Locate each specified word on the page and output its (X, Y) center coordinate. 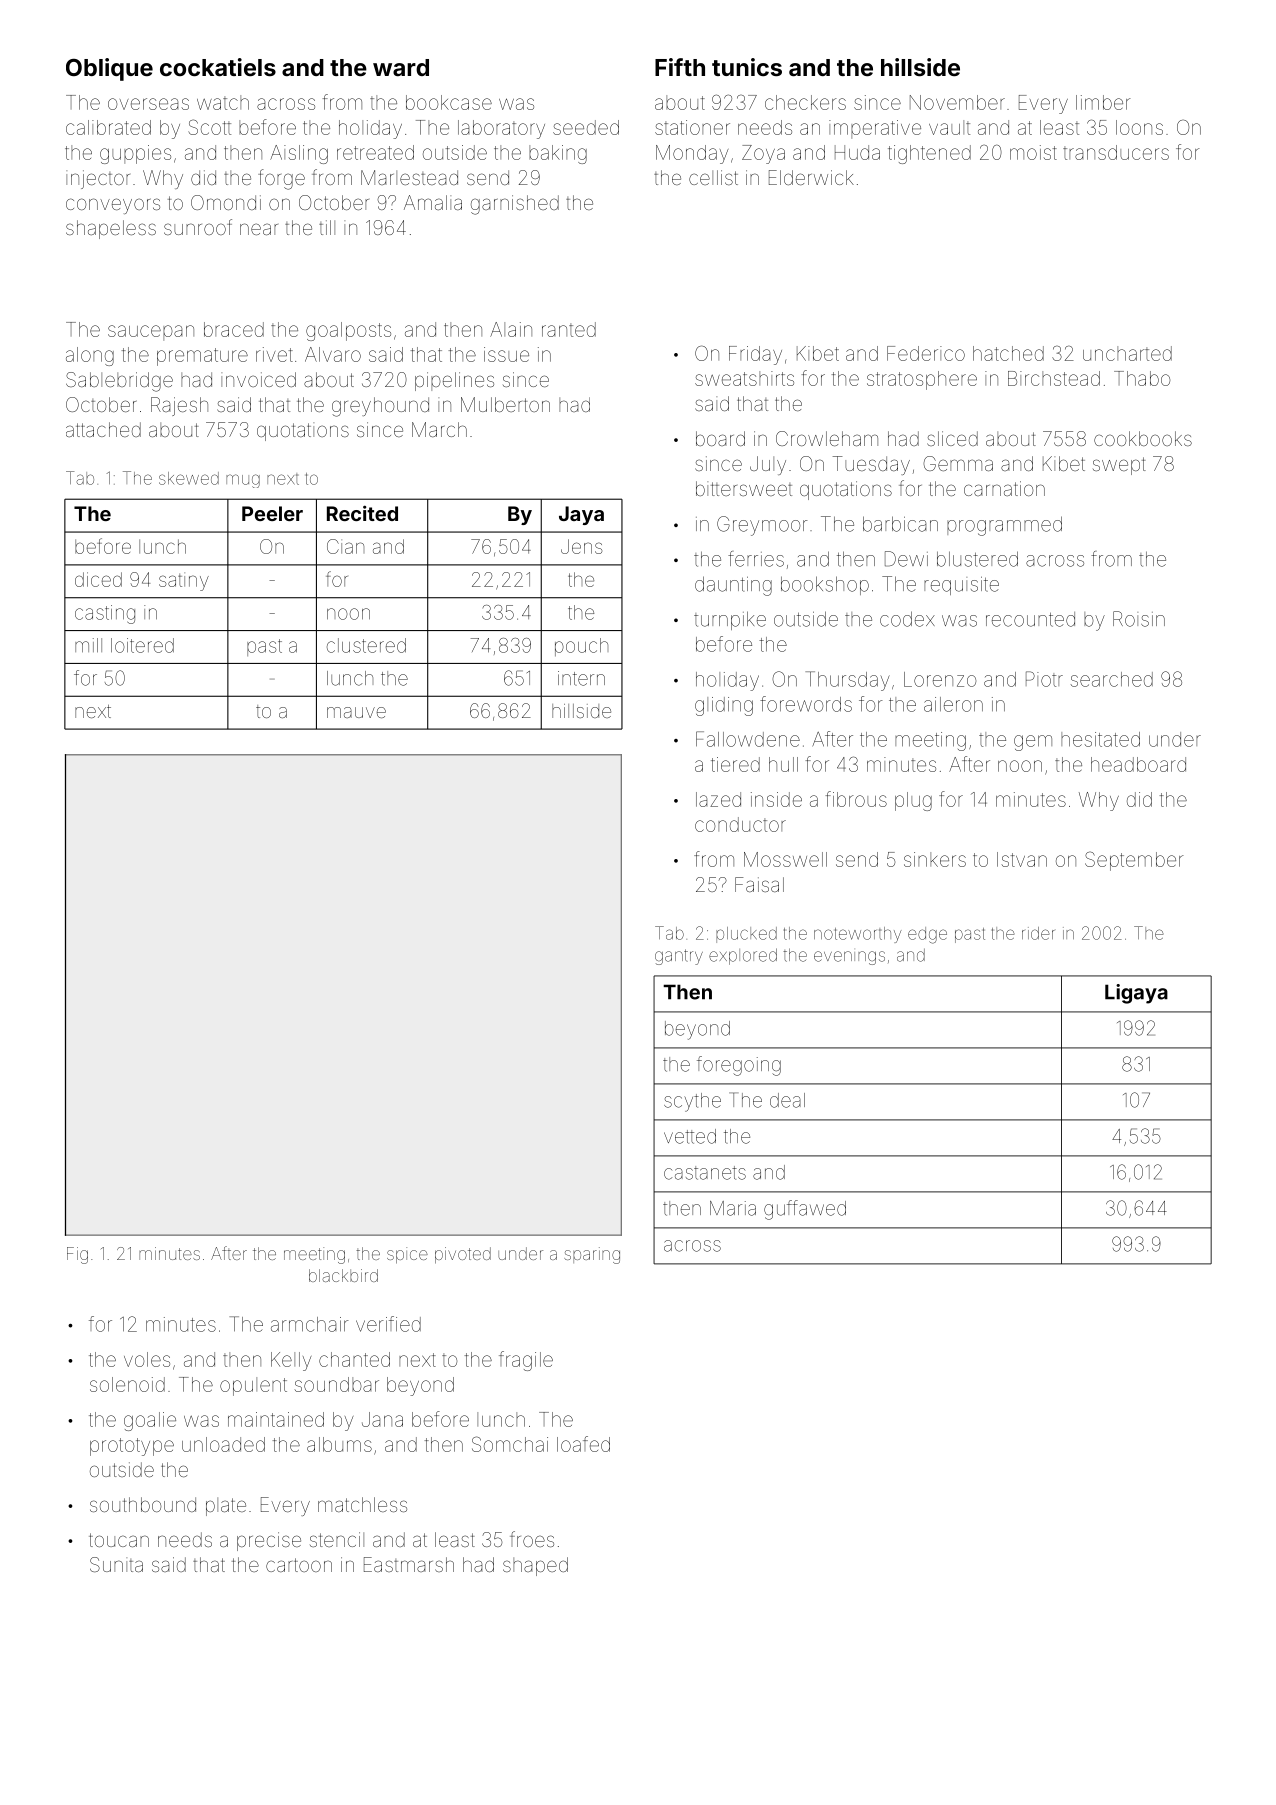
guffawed (805, 1210)
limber (1103, 102)
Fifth (680, 67)
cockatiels (218, 67)
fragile (526, 1361)
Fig (77, 1255)
